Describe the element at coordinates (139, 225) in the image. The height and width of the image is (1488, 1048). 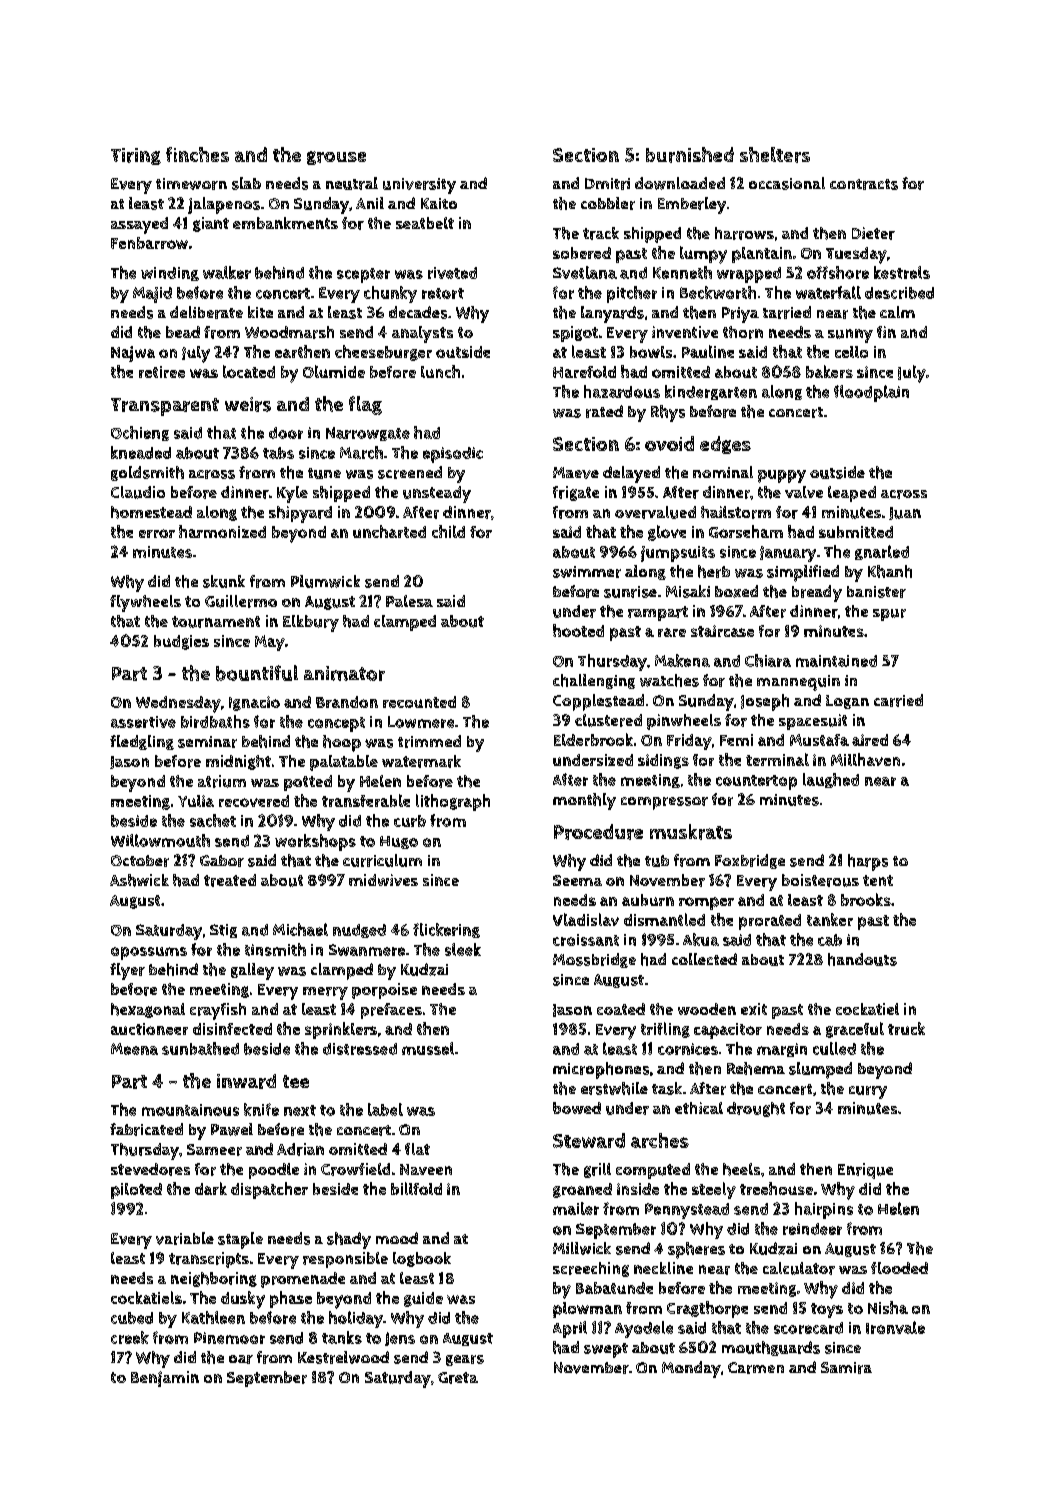
I see `assayed` at that location.
